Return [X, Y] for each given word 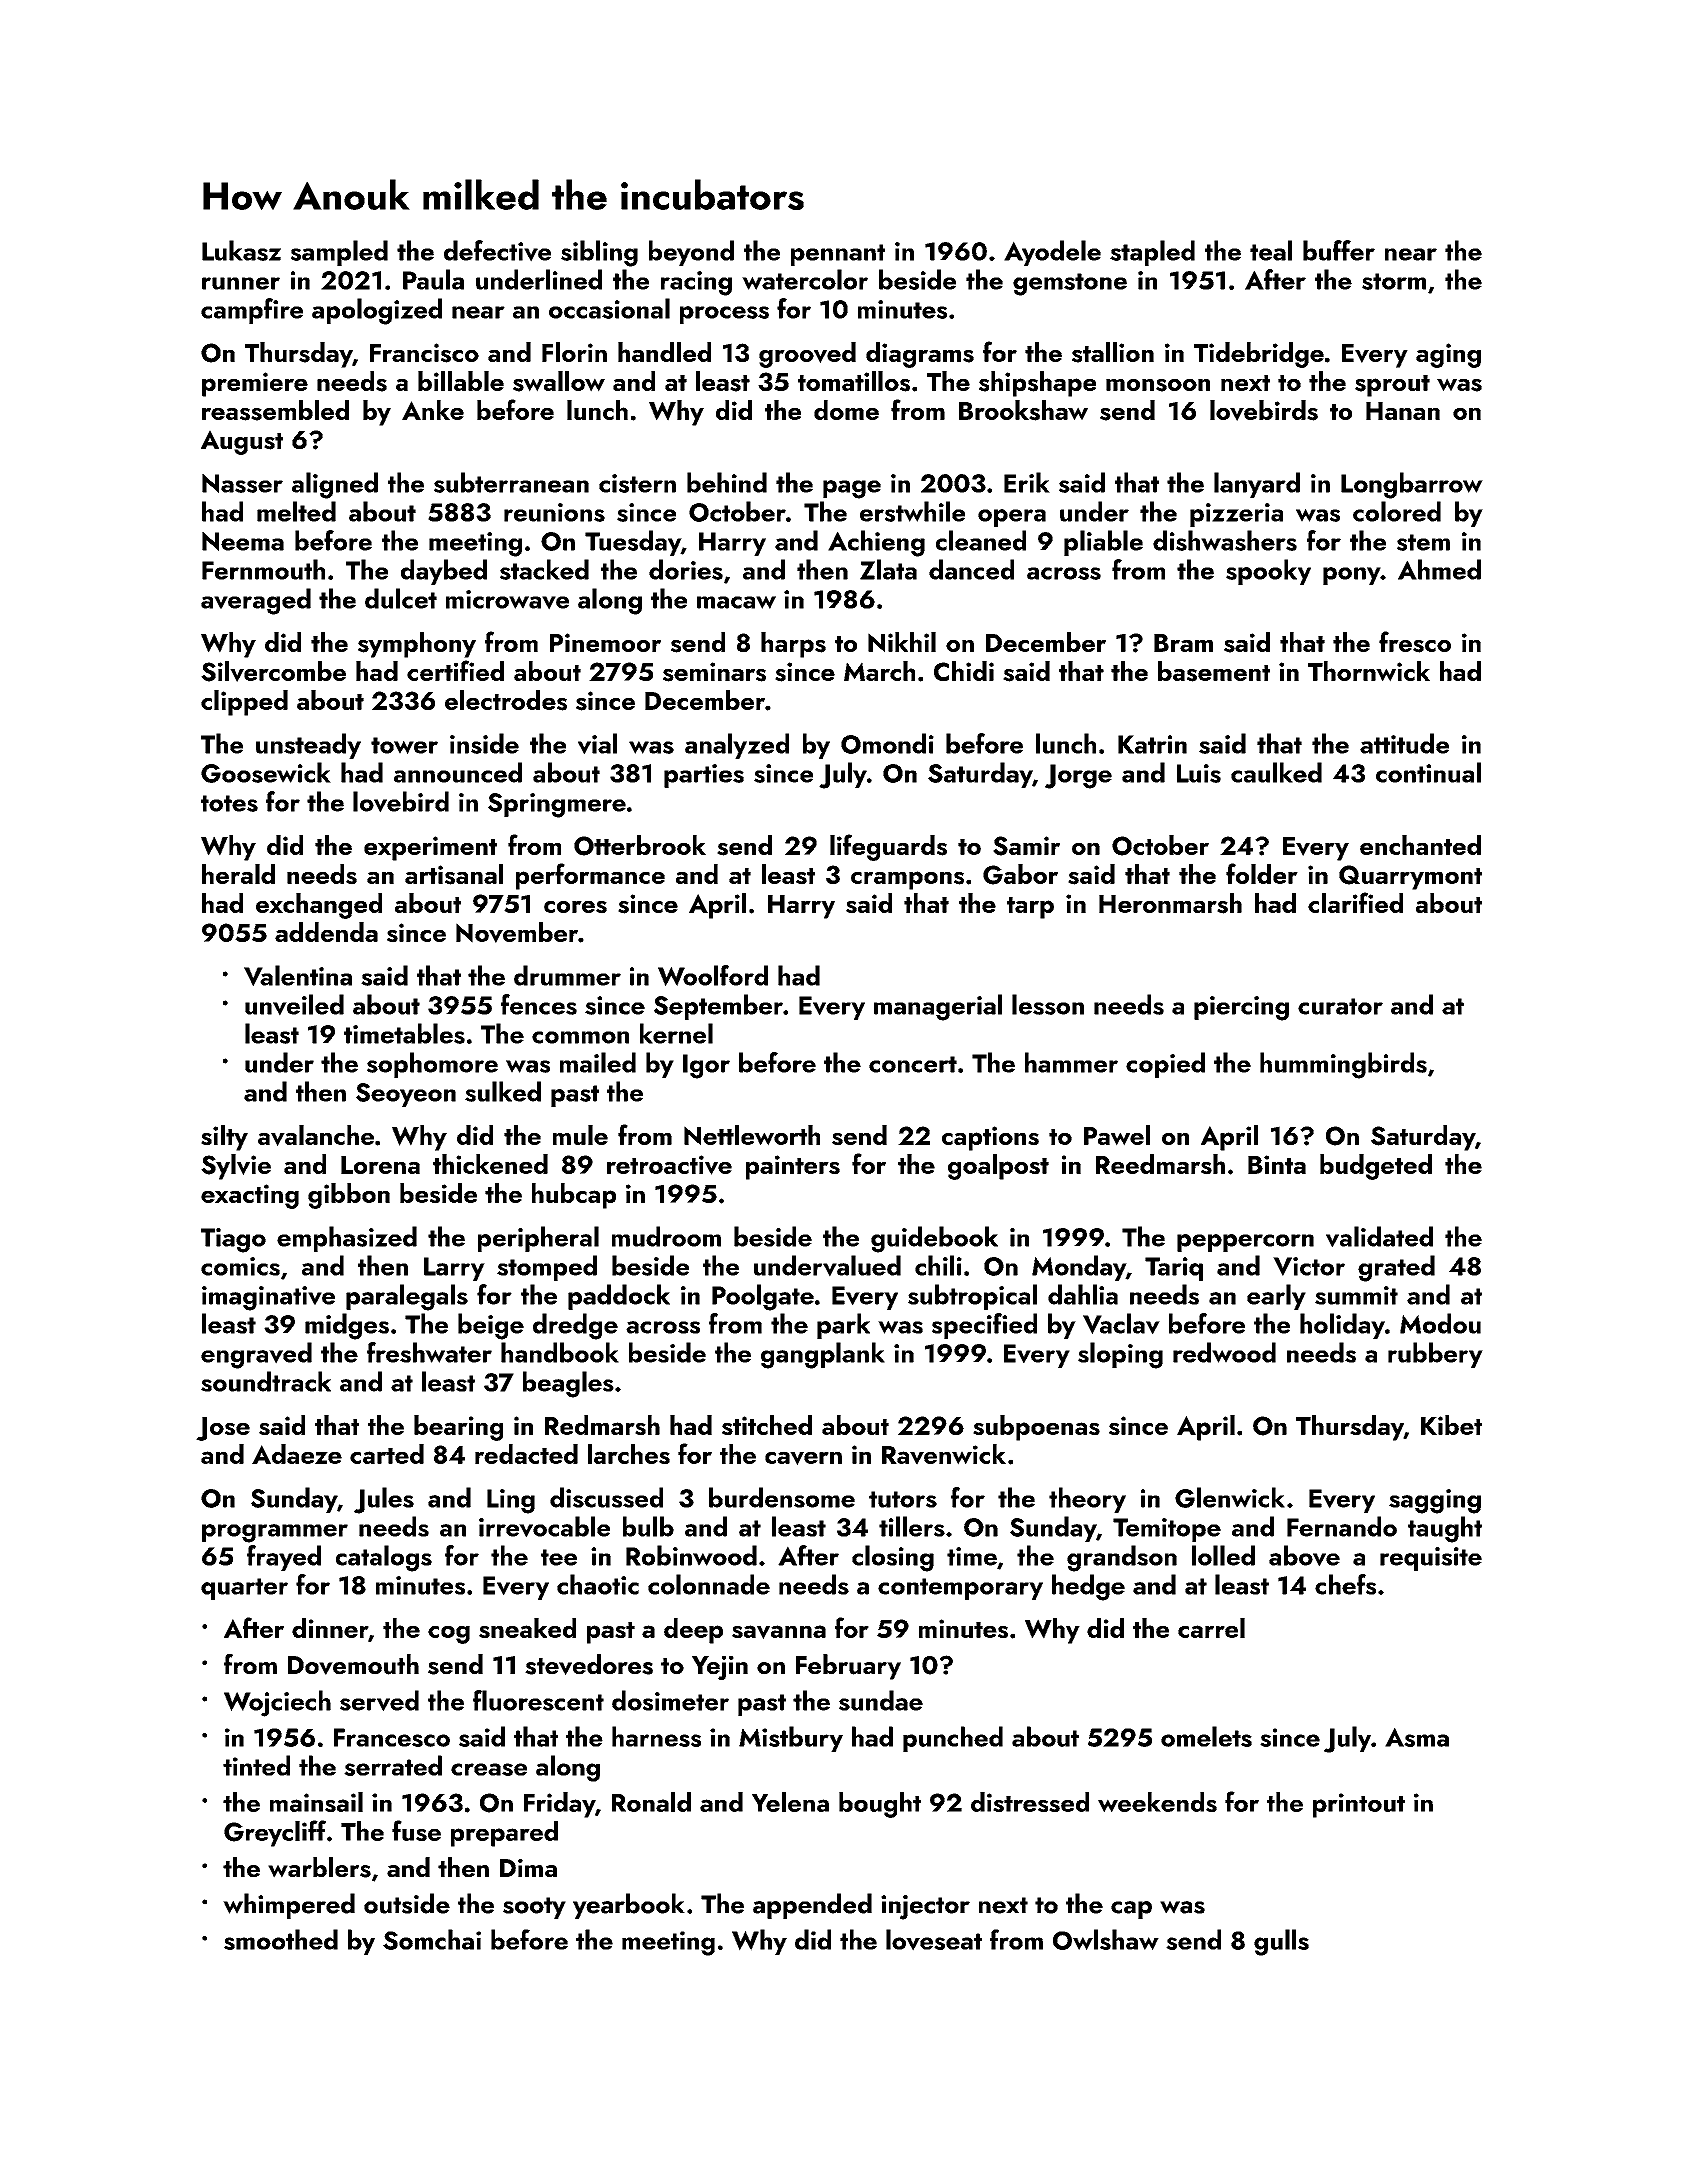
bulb [648, 1526]
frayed [284, 1558]
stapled [1152, 253]
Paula [433, 279]
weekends [1157, 1802]
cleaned [981, 540]
